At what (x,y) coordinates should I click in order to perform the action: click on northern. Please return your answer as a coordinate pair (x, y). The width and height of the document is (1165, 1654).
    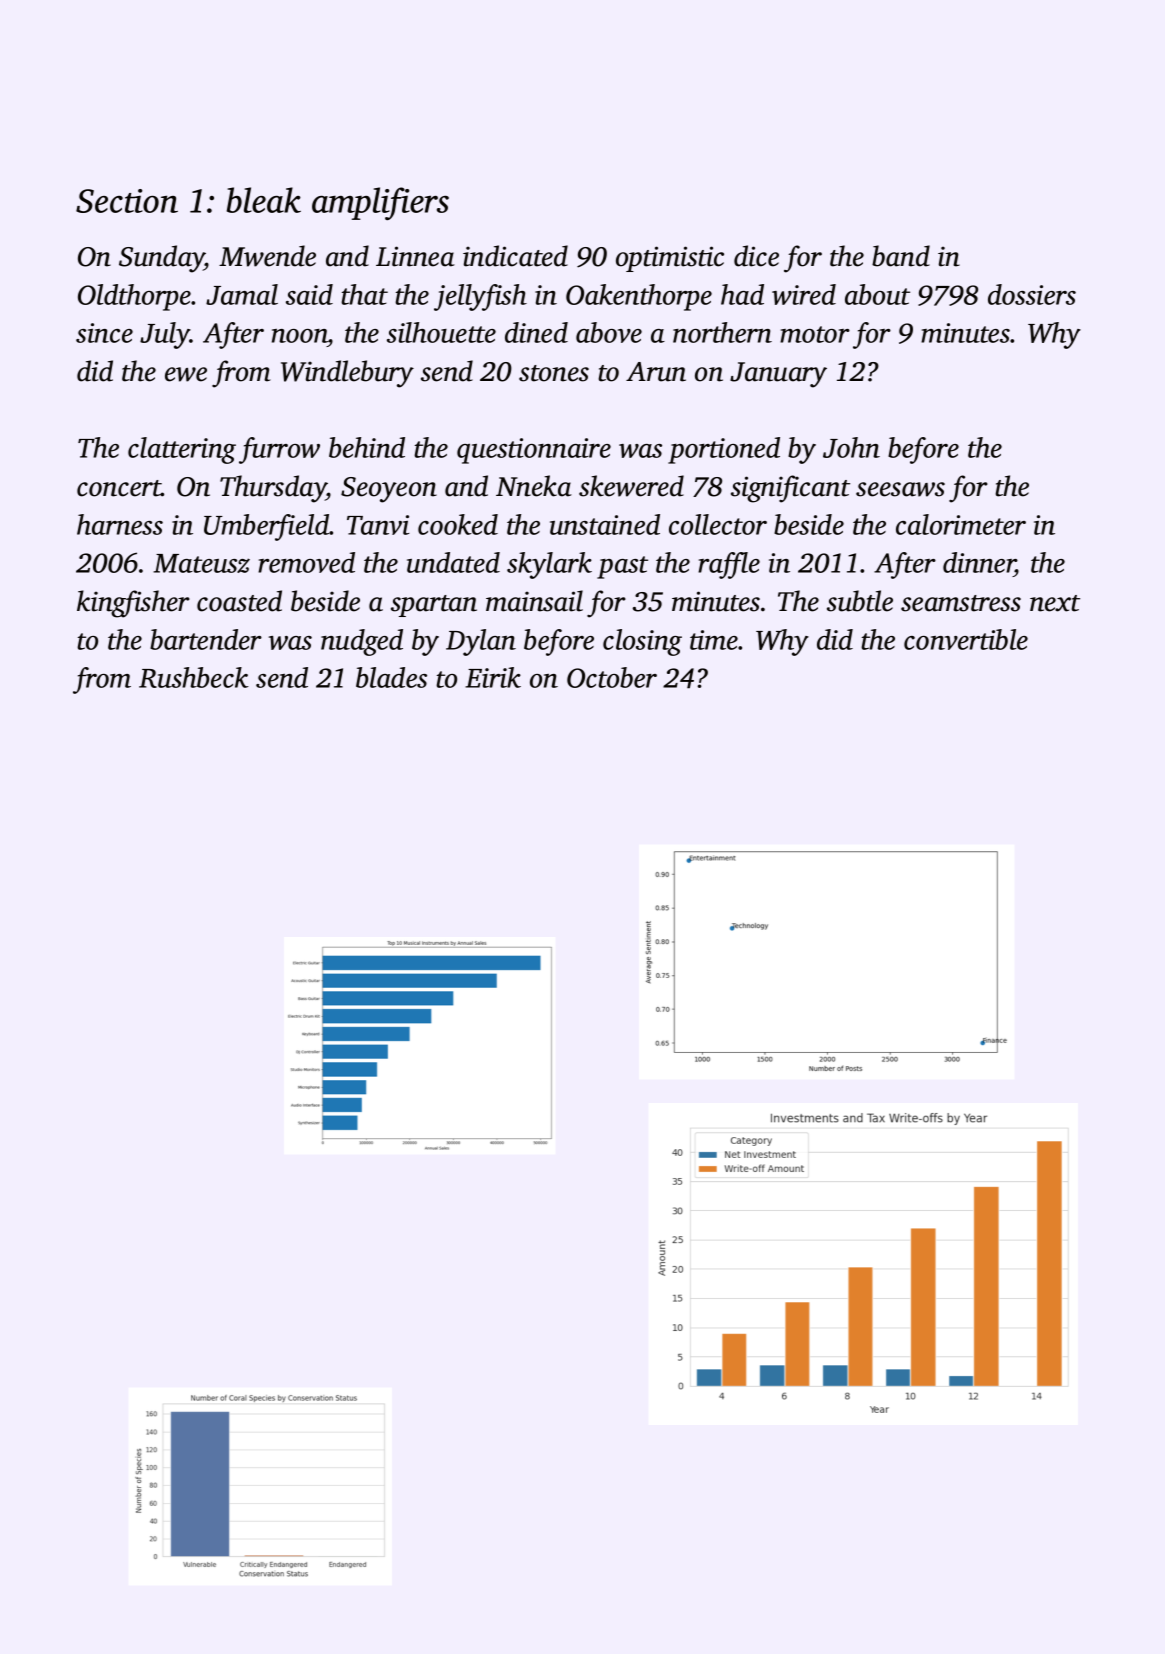
    Looking at the image, I should click on (722, 332).
